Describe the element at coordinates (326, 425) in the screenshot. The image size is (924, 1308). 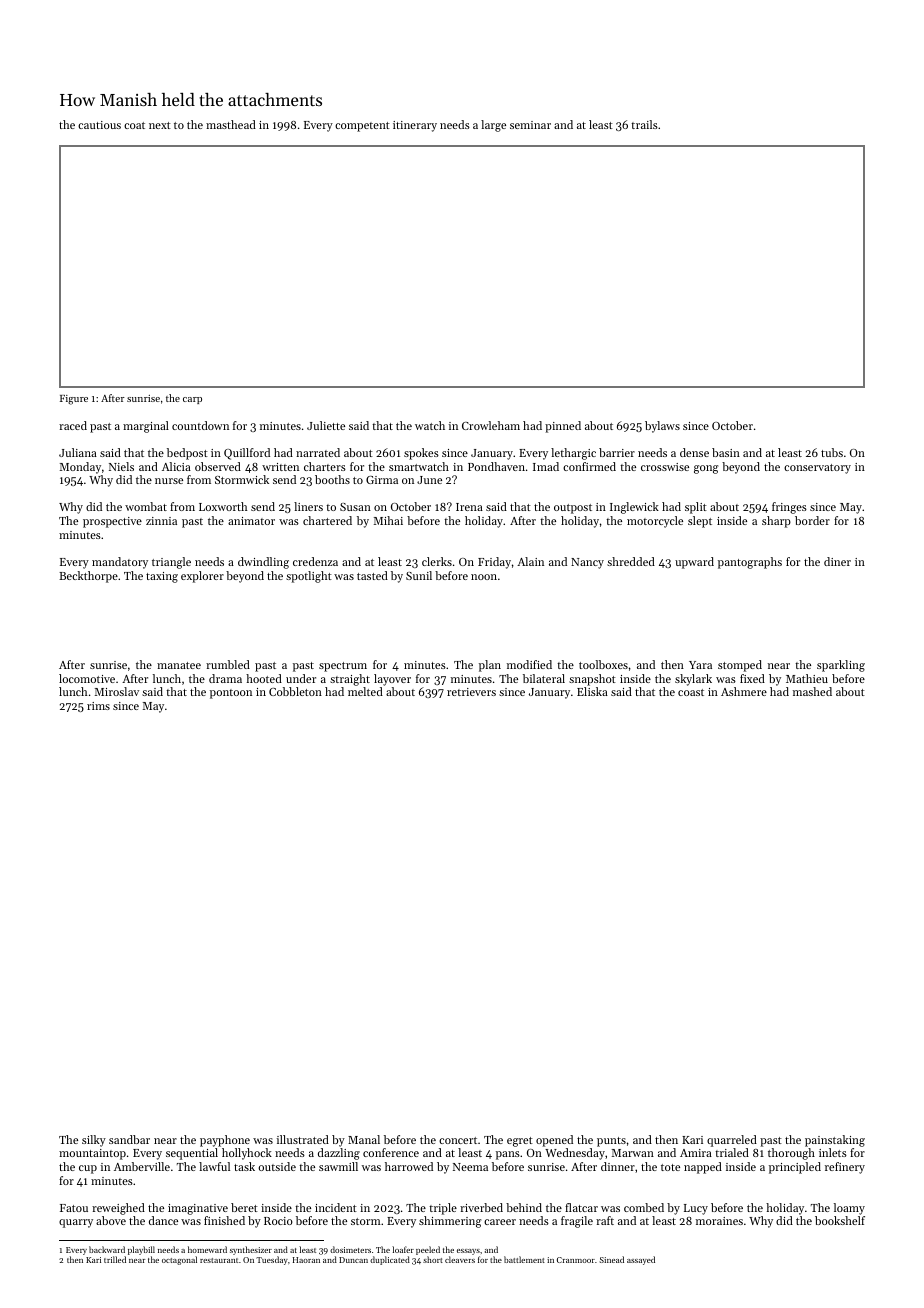
I see `Juliette` at that location.
